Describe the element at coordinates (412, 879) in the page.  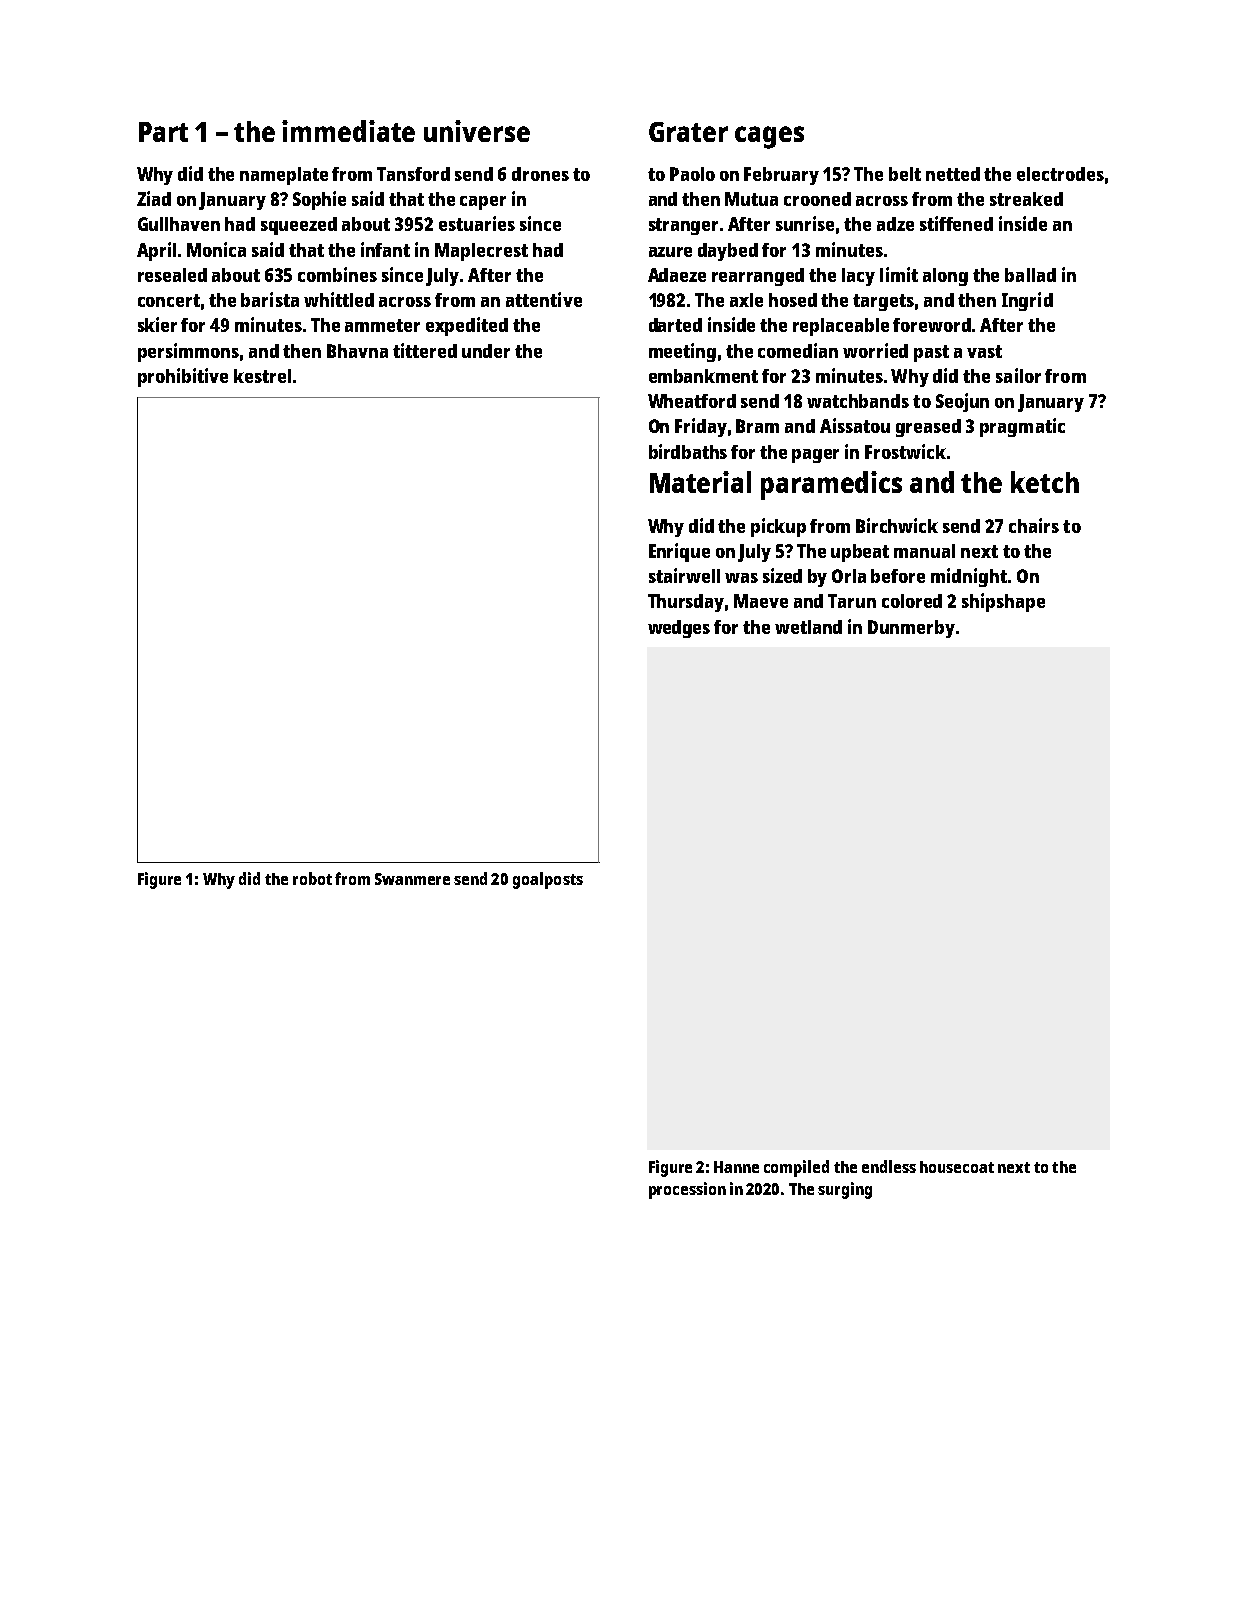
I see `Swanmere` at that location.
